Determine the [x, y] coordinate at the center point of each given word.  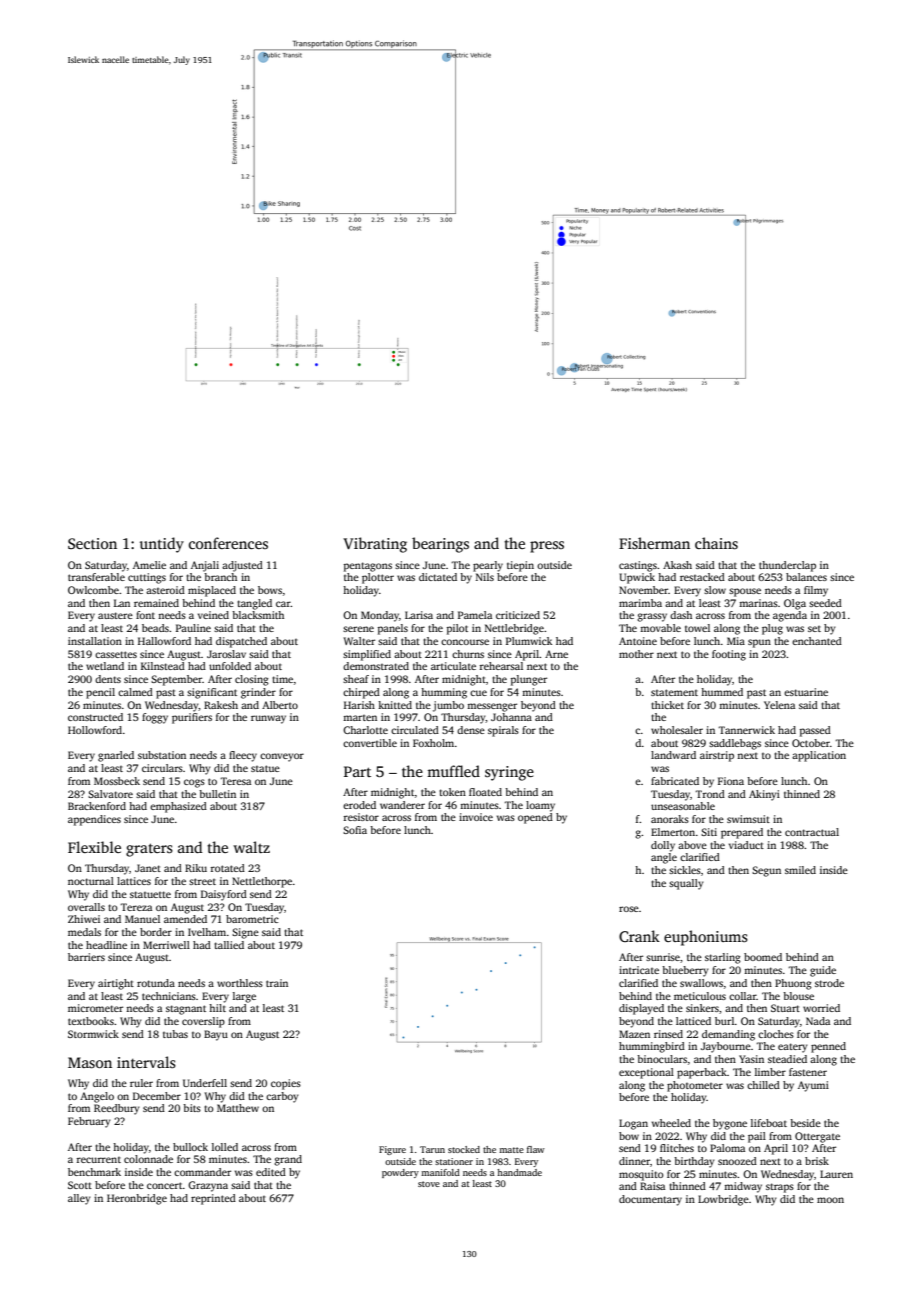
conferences [228, 543]
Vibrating [375, 545]
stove [429, 1184]
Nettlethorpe [262, 882]
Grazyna [208, 1186]
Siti [709, 832]
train [277, 983]
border [156, 932]
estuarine [806, 692]
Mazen [634, 1034]
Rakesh [221, 705]
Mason [90, 1062]
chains [716, 543]
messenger [492, 707]
